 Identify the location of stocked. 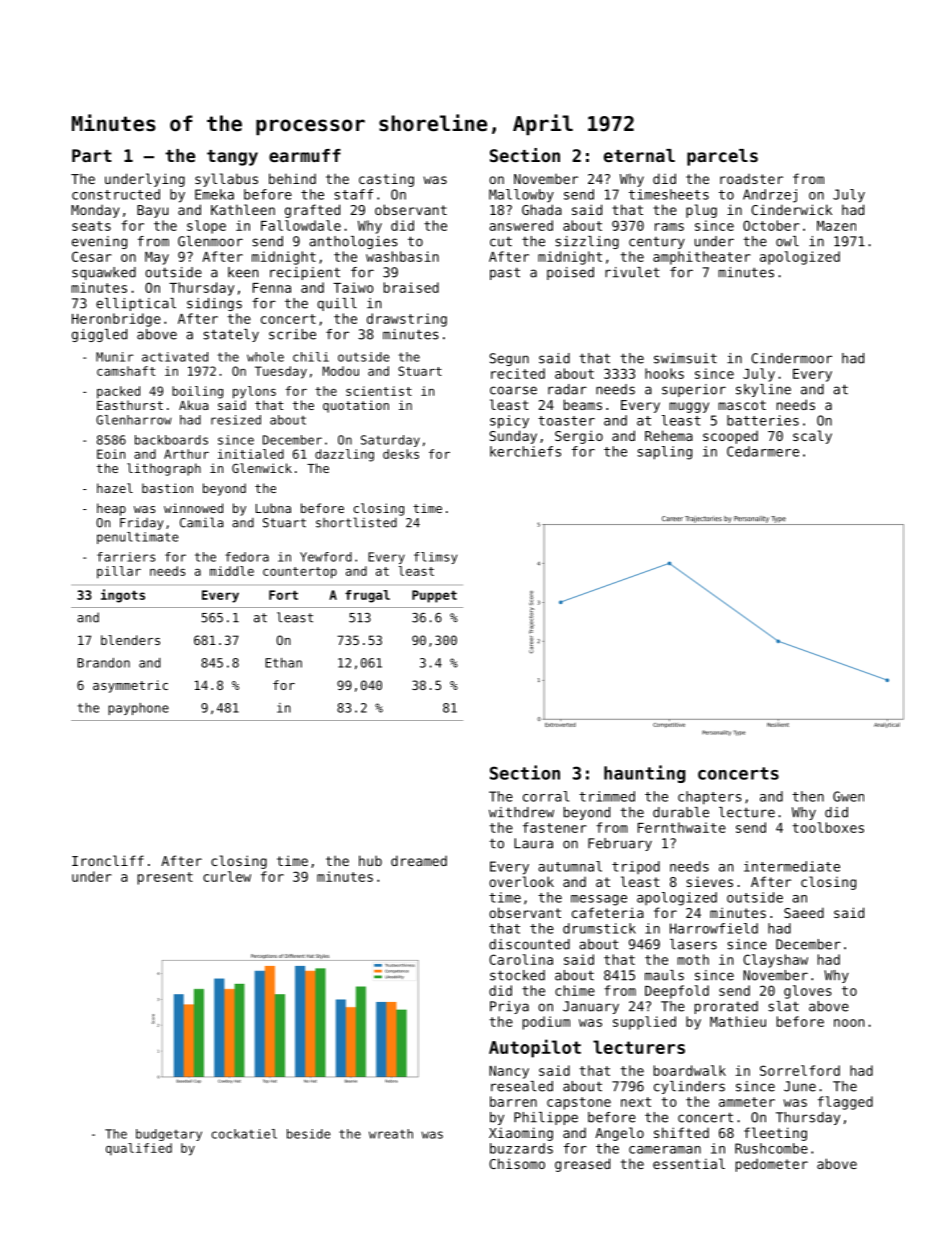
(517, 975).
